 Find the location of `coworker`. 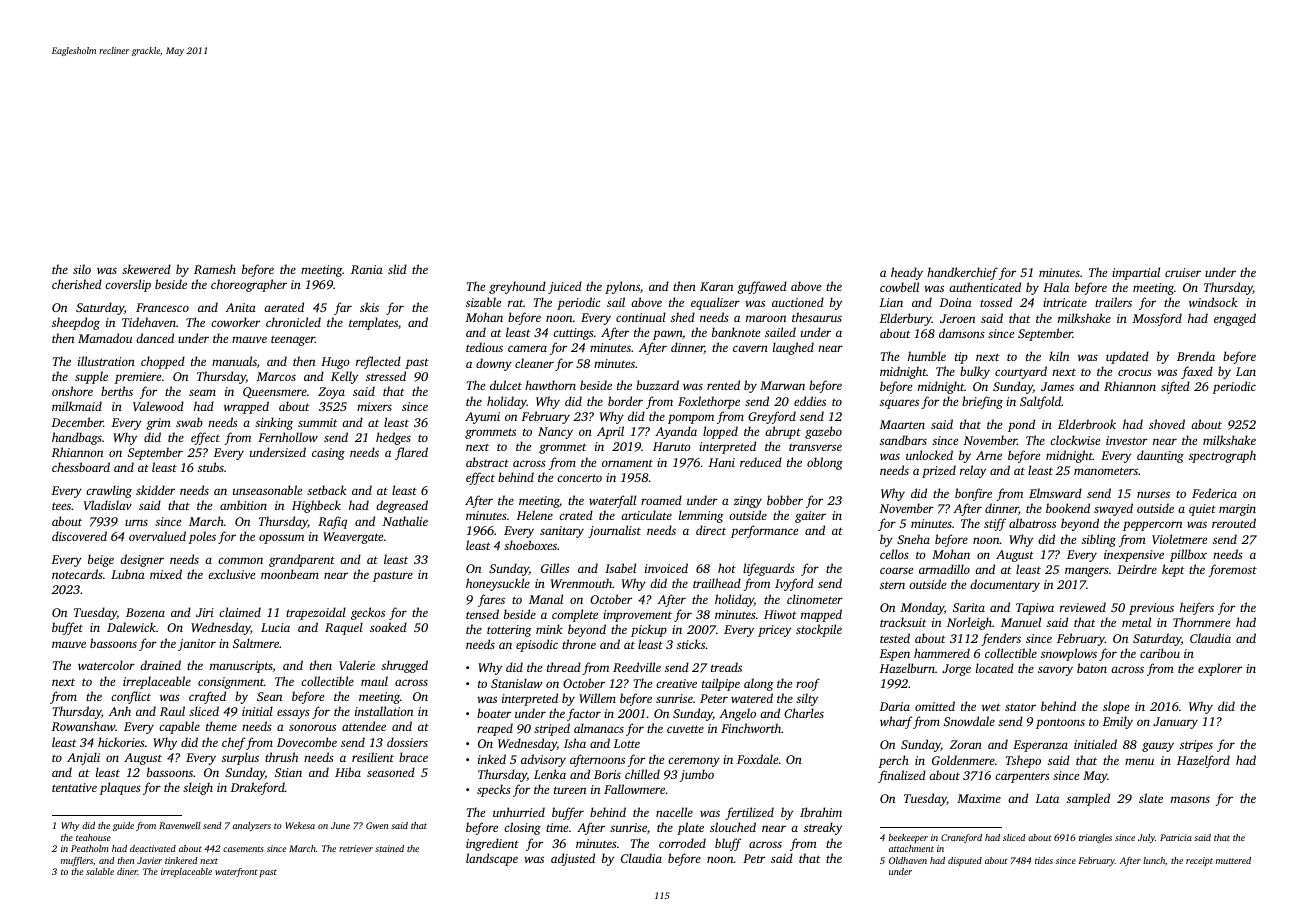

coworker is located at coordinates (235, 322).
